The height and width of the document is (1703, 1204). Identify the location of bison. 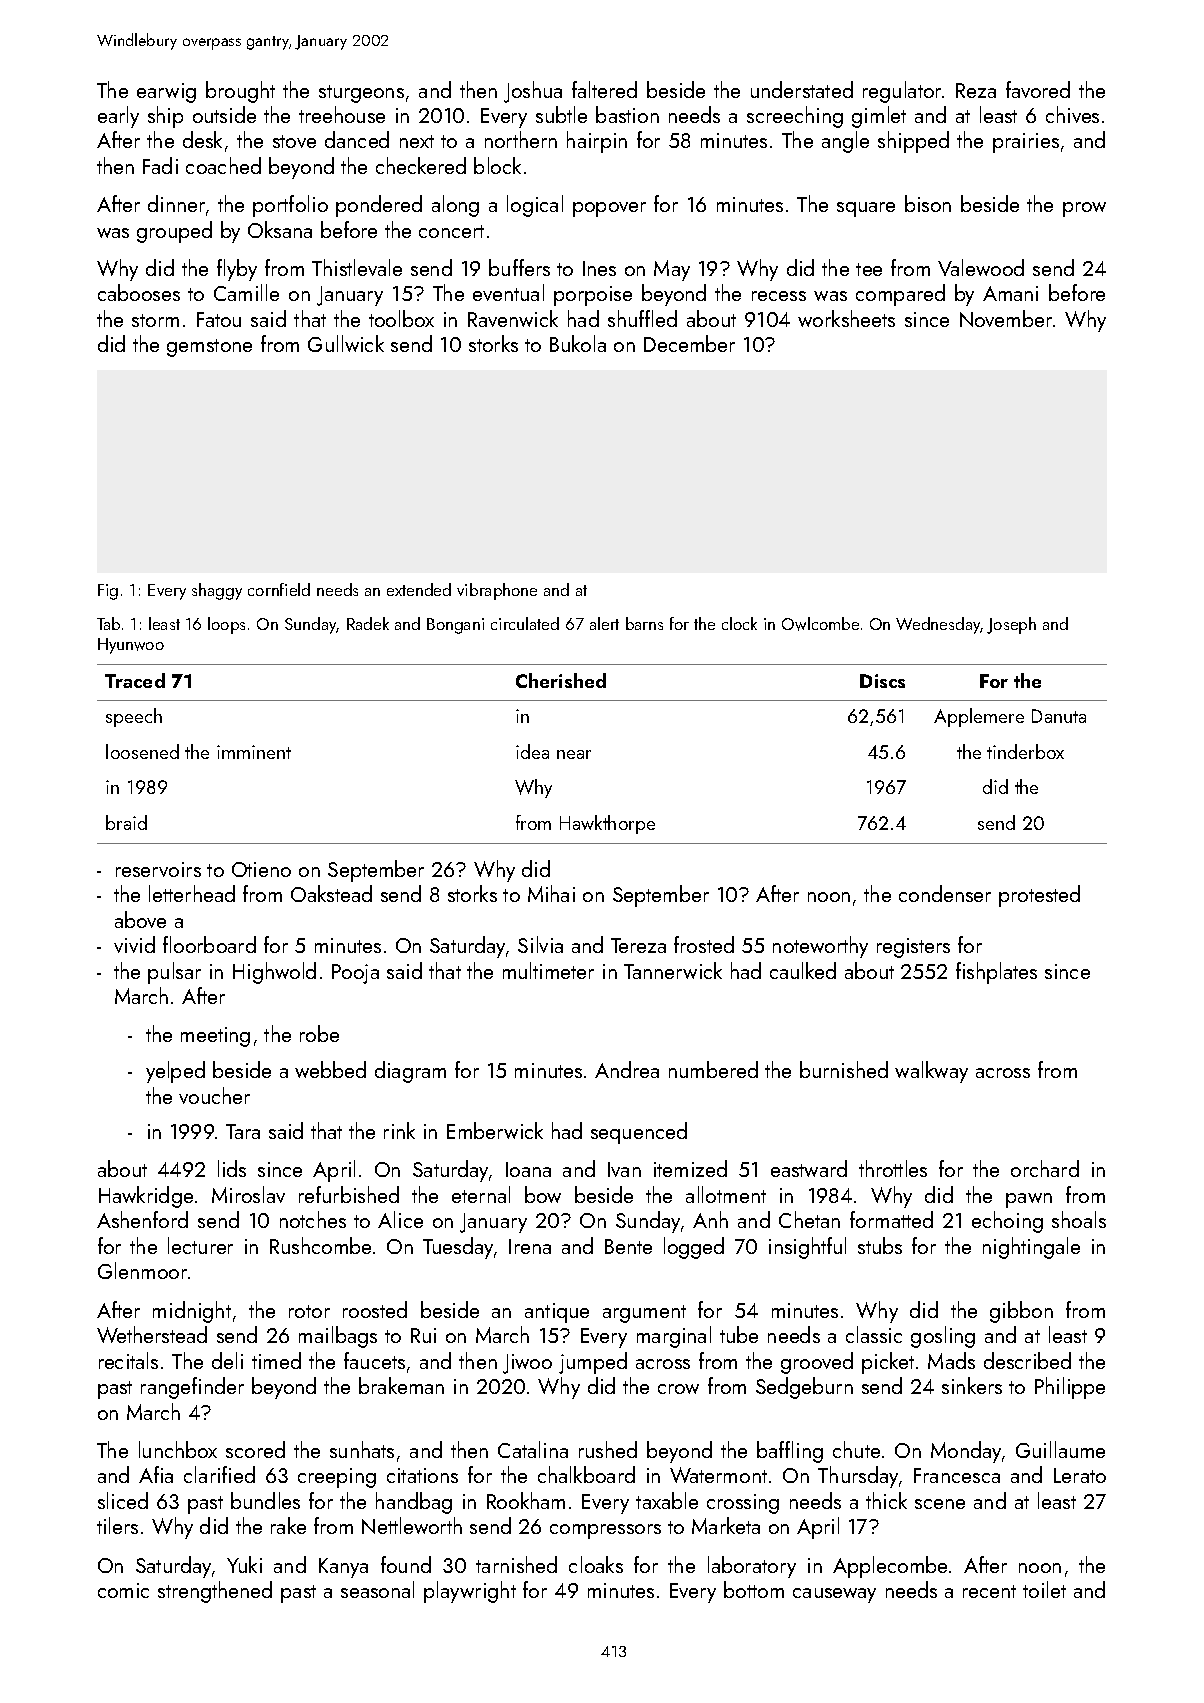
(928, 203).
